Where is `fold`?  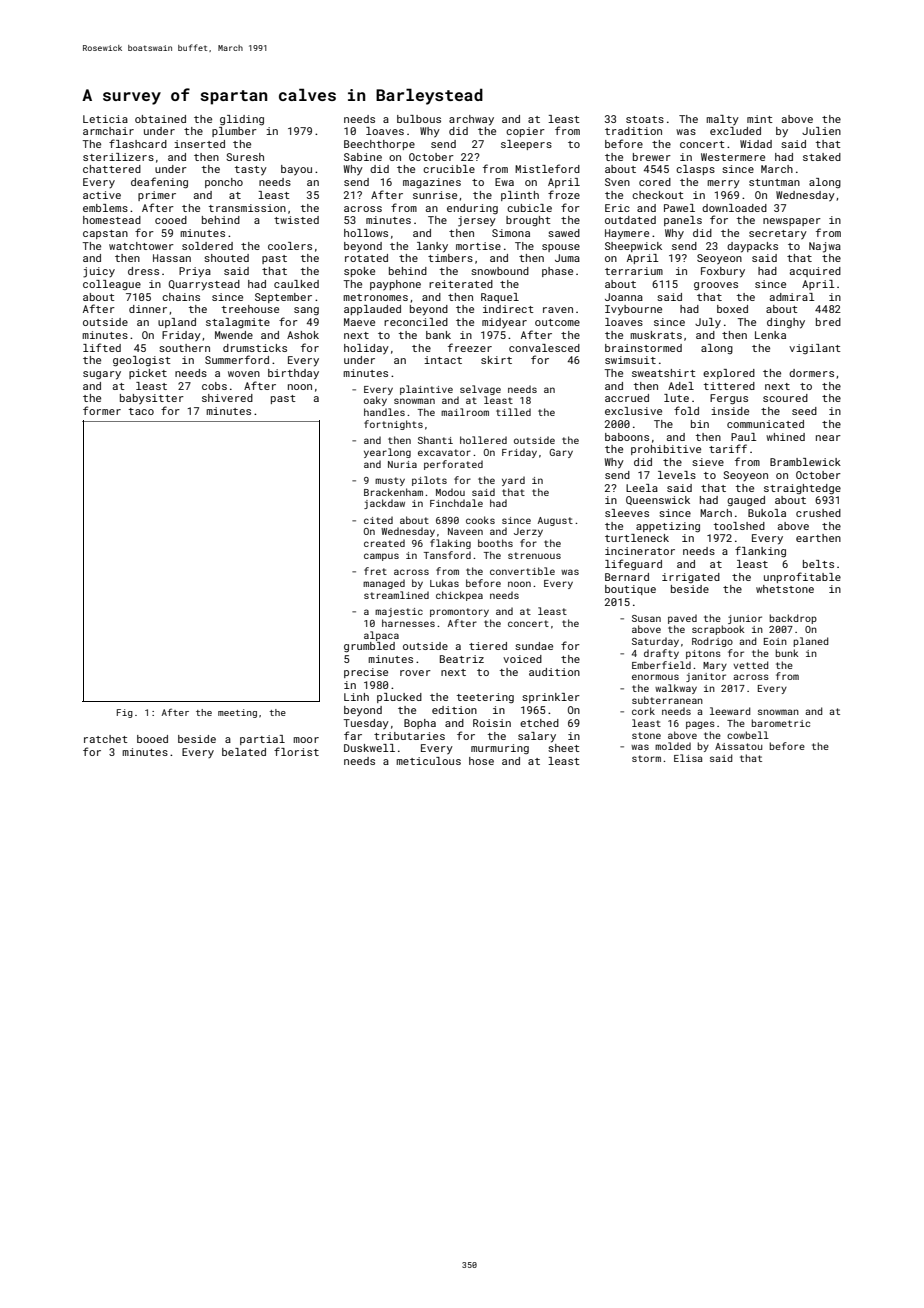
fold is located at coordinates (686, 410).
